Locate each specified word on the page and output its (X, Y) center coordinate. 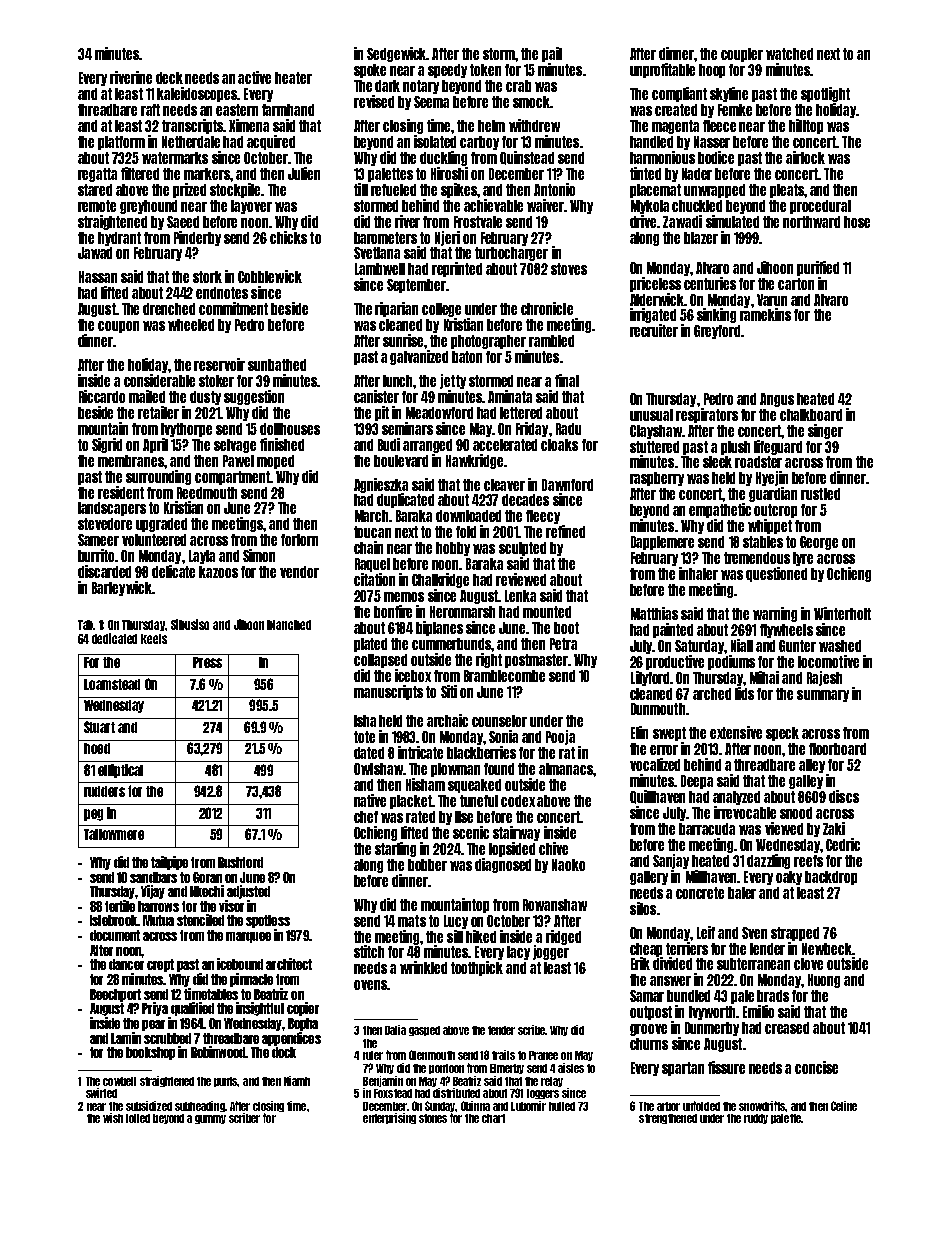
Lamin (126, 1038)
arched (712, 694)
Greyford (717, 332)
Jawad (95, 253)
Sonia (503, 736)
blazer (701, 238)
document (115, 935)
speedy (447, 71)
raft (150, 110)
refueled (393, 190)
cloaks (559, 445)
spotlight (825, 94)
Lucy (456, 922)
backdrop (831, 878)
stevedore (105, 524)
